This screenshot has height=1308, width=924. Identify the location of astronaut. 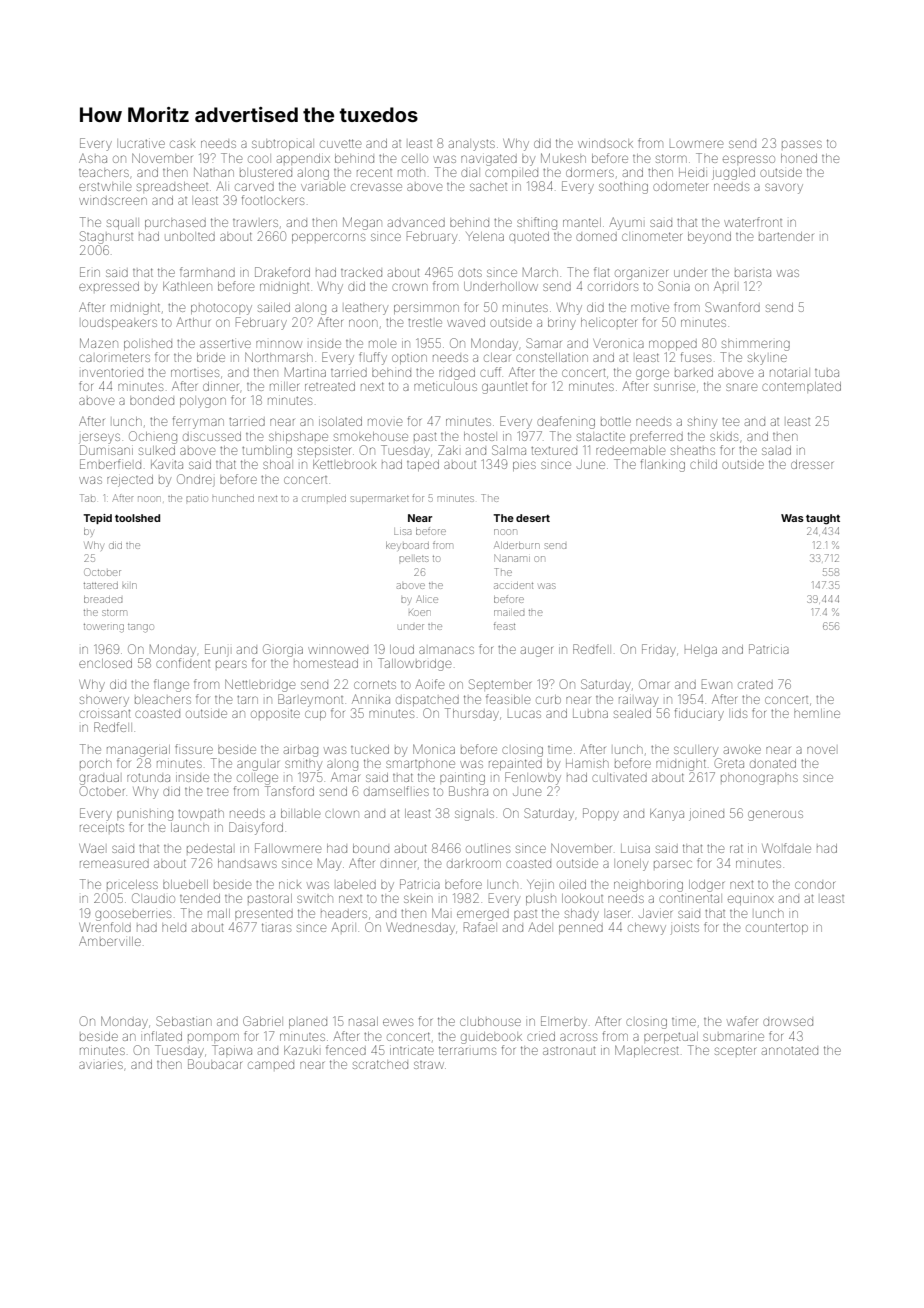
(569, 1051).
